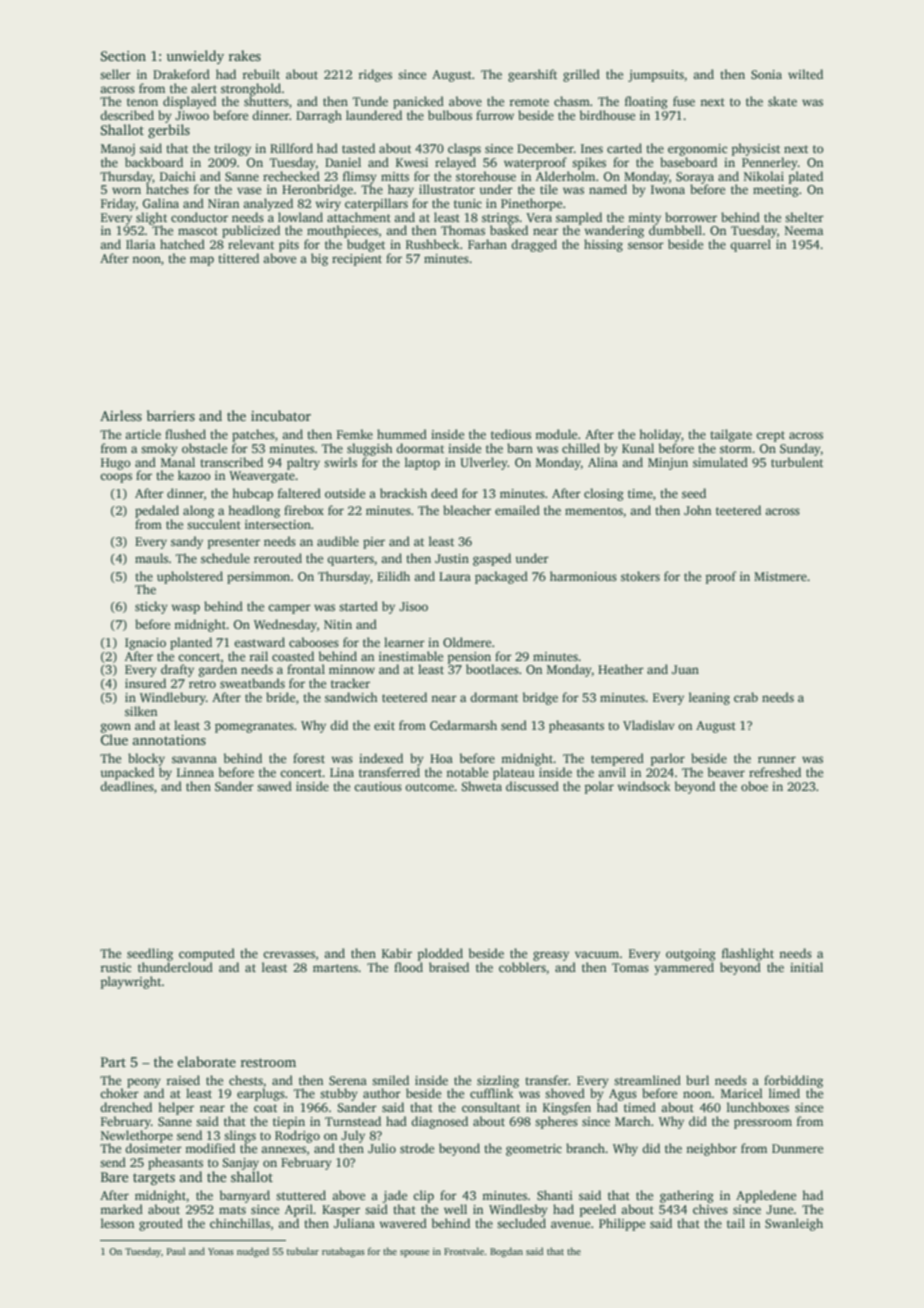 This document has height=1308, width=924. Describe the element at coordinates (746, 697) in the document. I see `crab` at that location.
